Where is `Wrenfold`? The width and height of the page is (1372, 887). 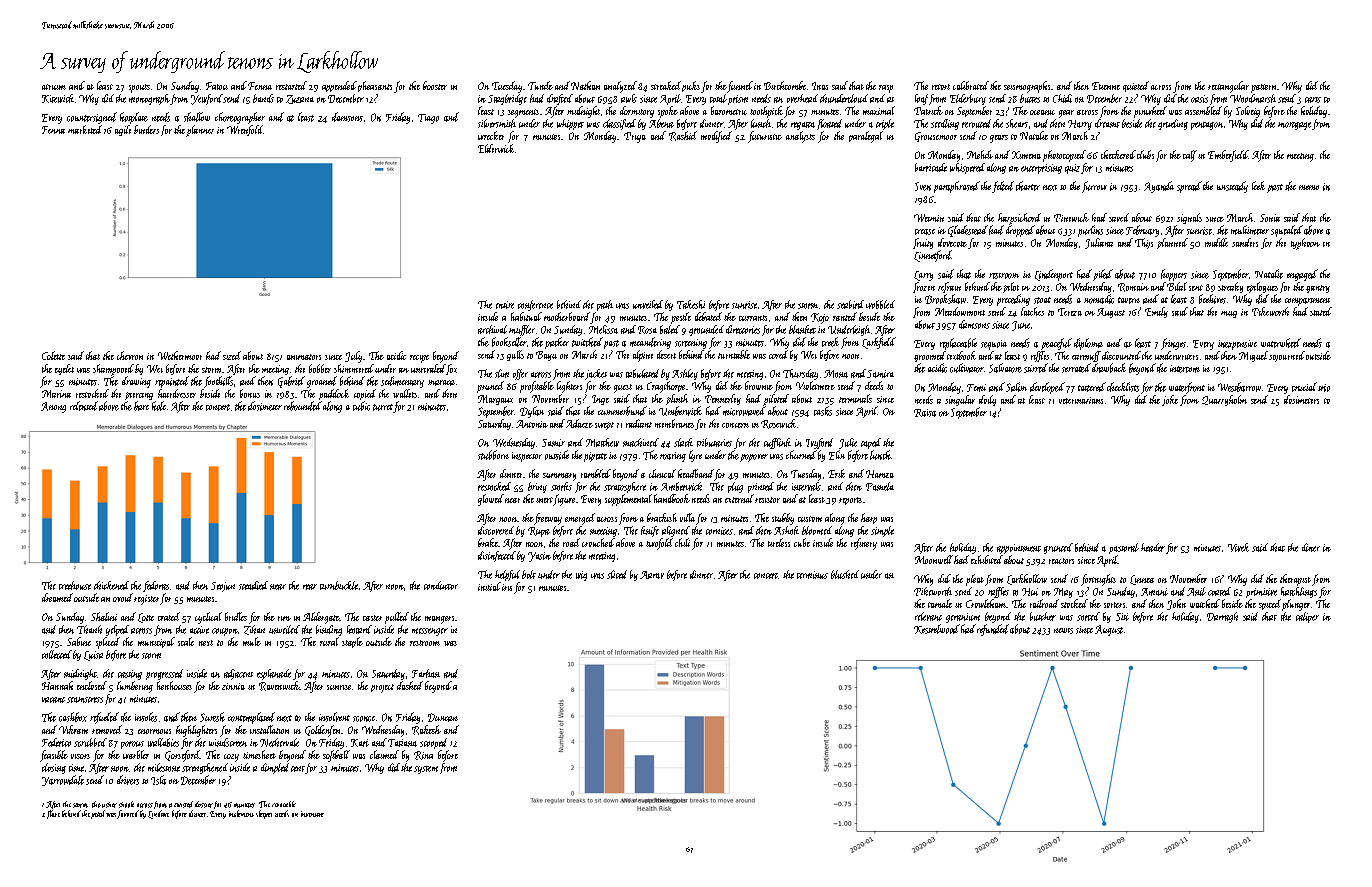 Wrenfold is located at coordinates (245, 130).
